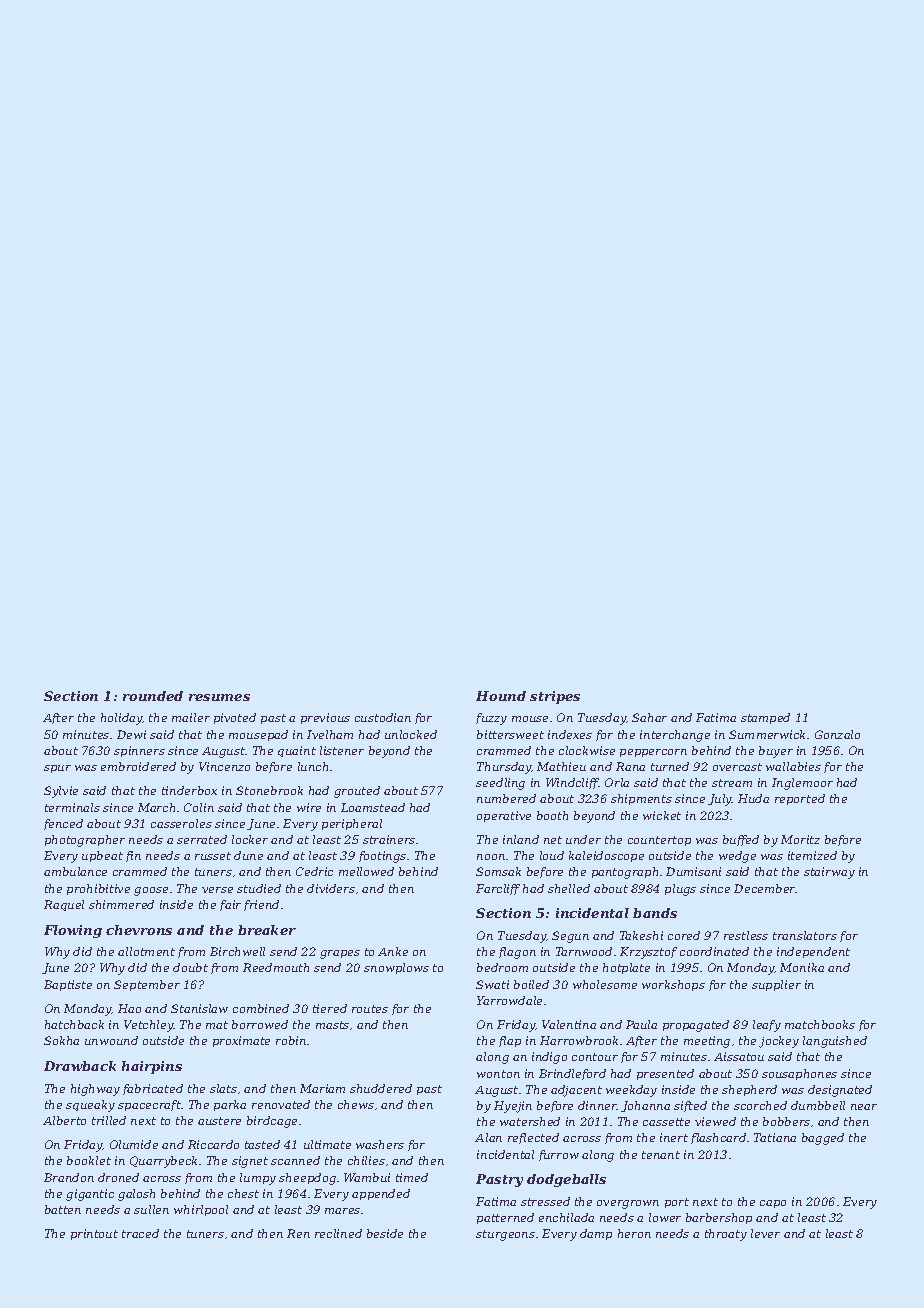 This screenshot has width=924, height=1308. What do you see at coordinates (153, 696) in the screenshot?
I see `rounded` at bounding box center [153, 696].
